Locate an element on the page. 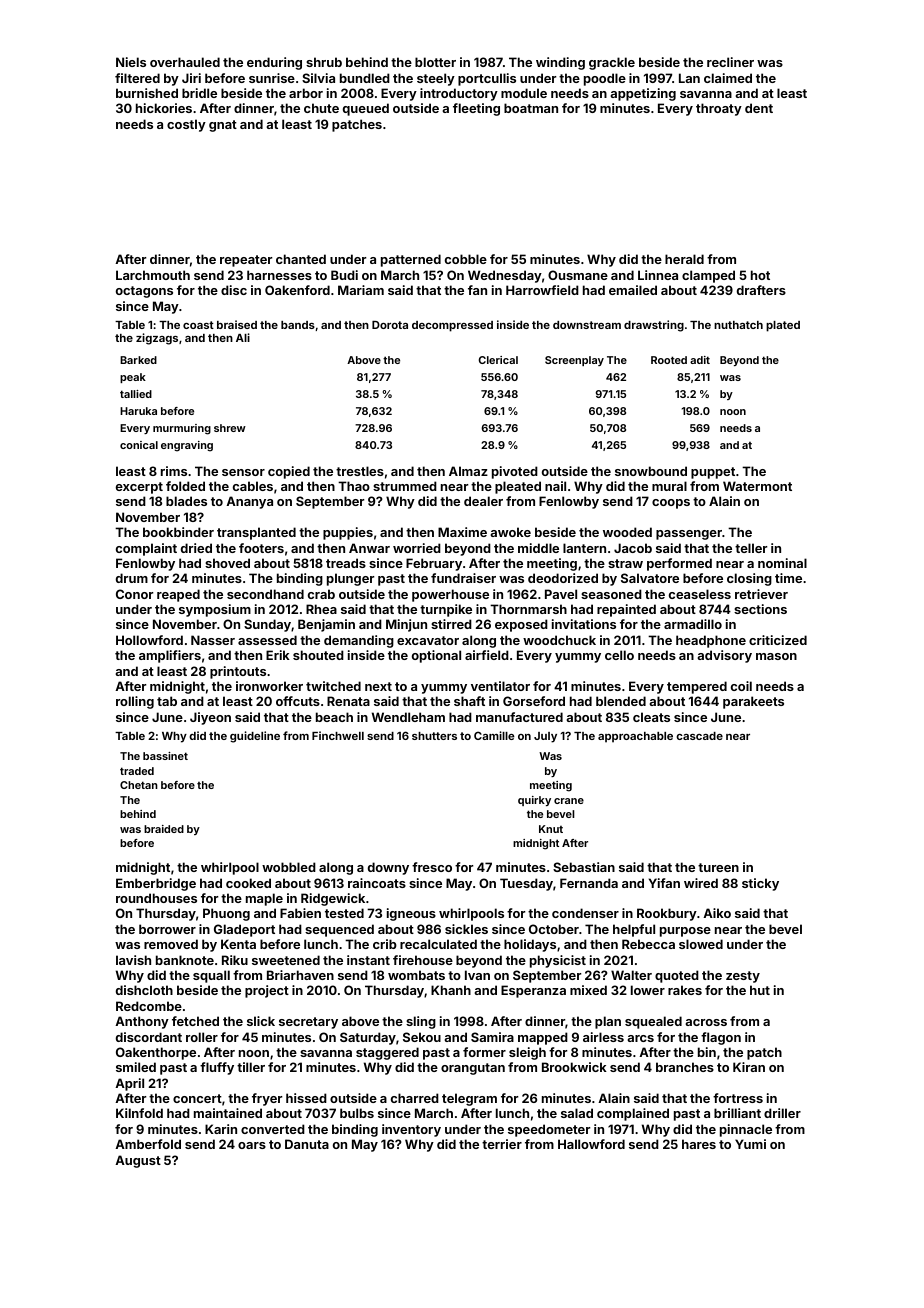  oars is located at coordinates (252, 1145).
